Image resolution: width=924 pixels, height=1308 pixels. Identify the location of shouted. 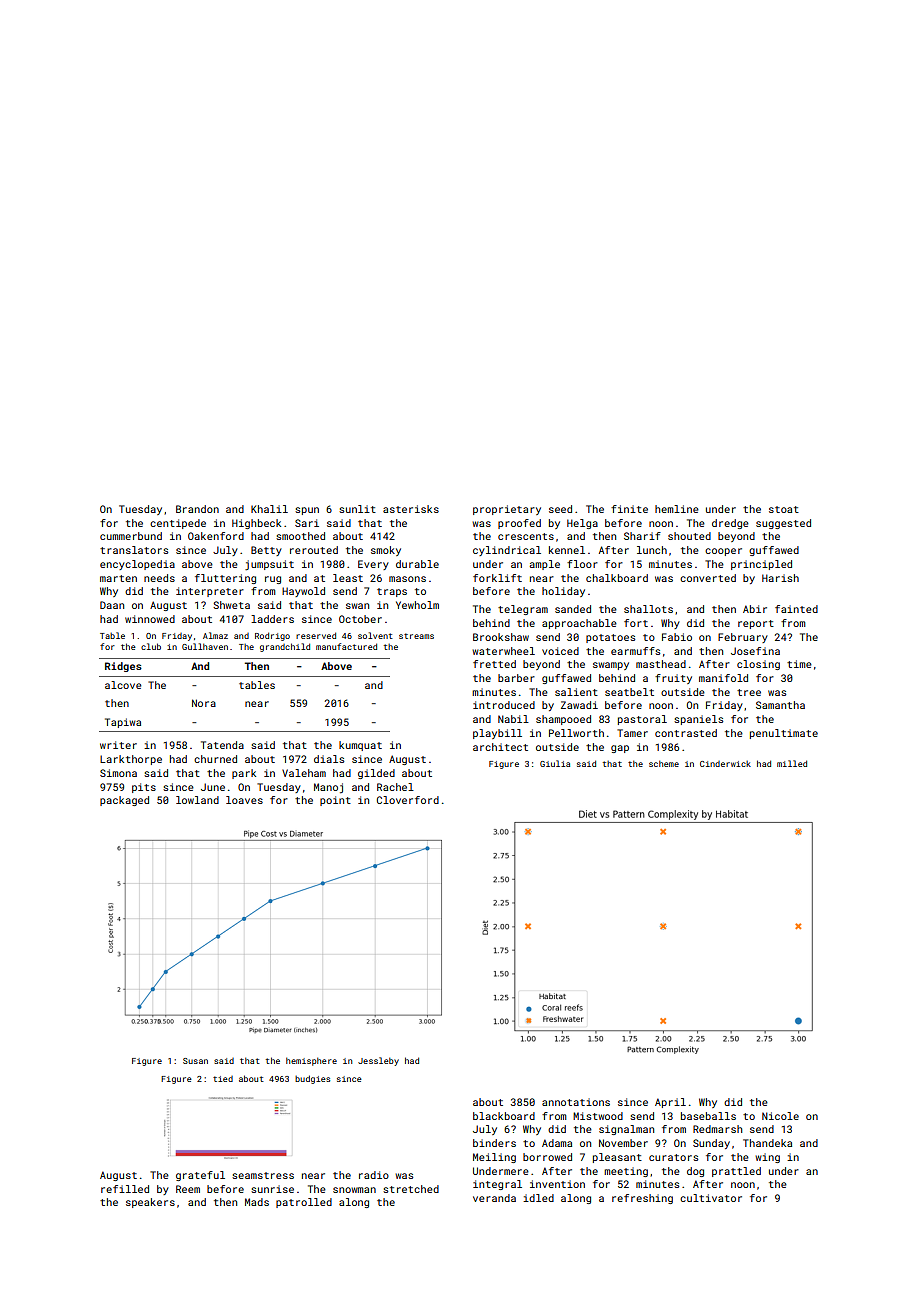
(689, 536).
